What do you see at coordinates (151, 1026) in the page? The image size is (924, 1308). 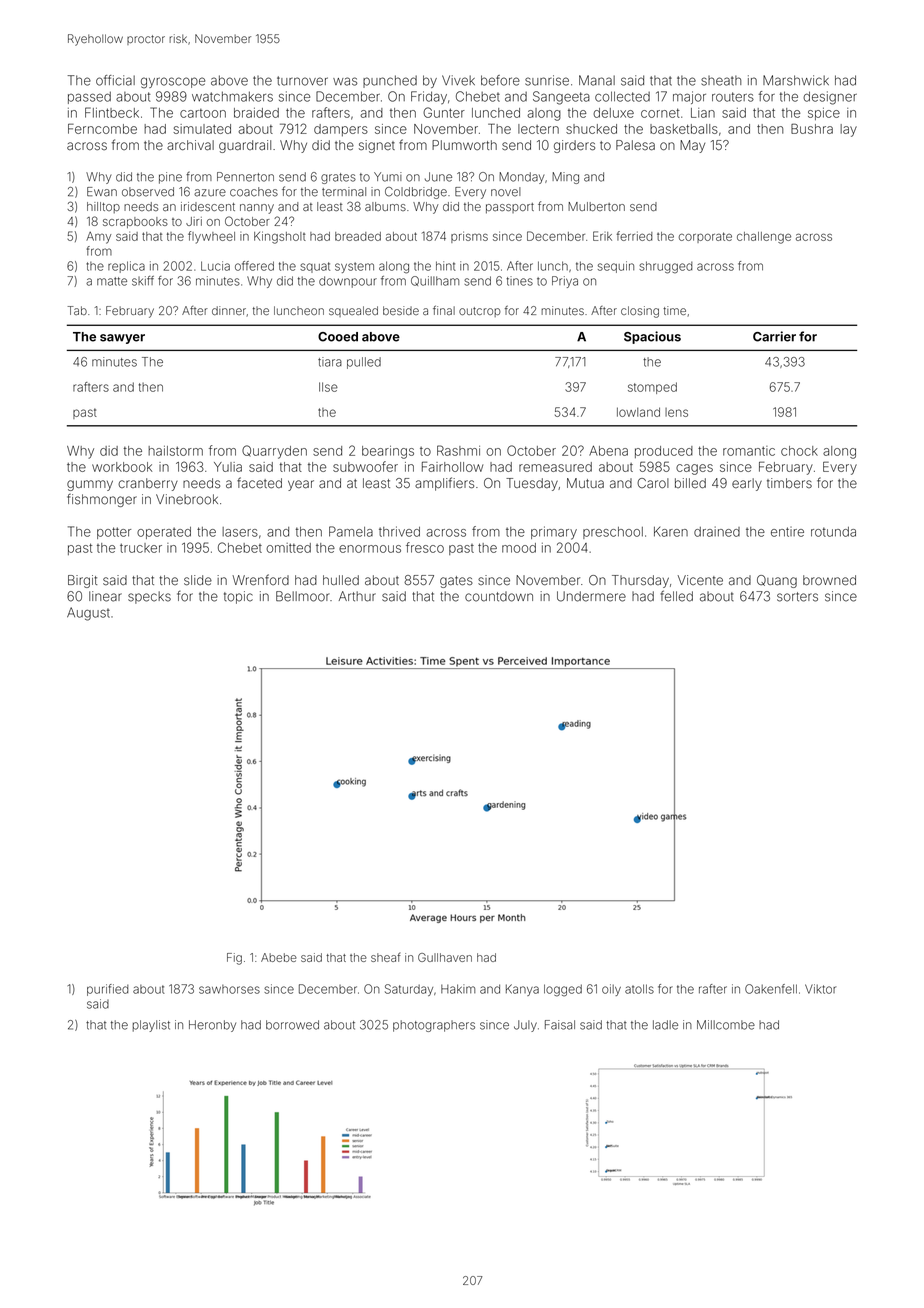 I see `playlist` at bounding box center [151, 1026].
